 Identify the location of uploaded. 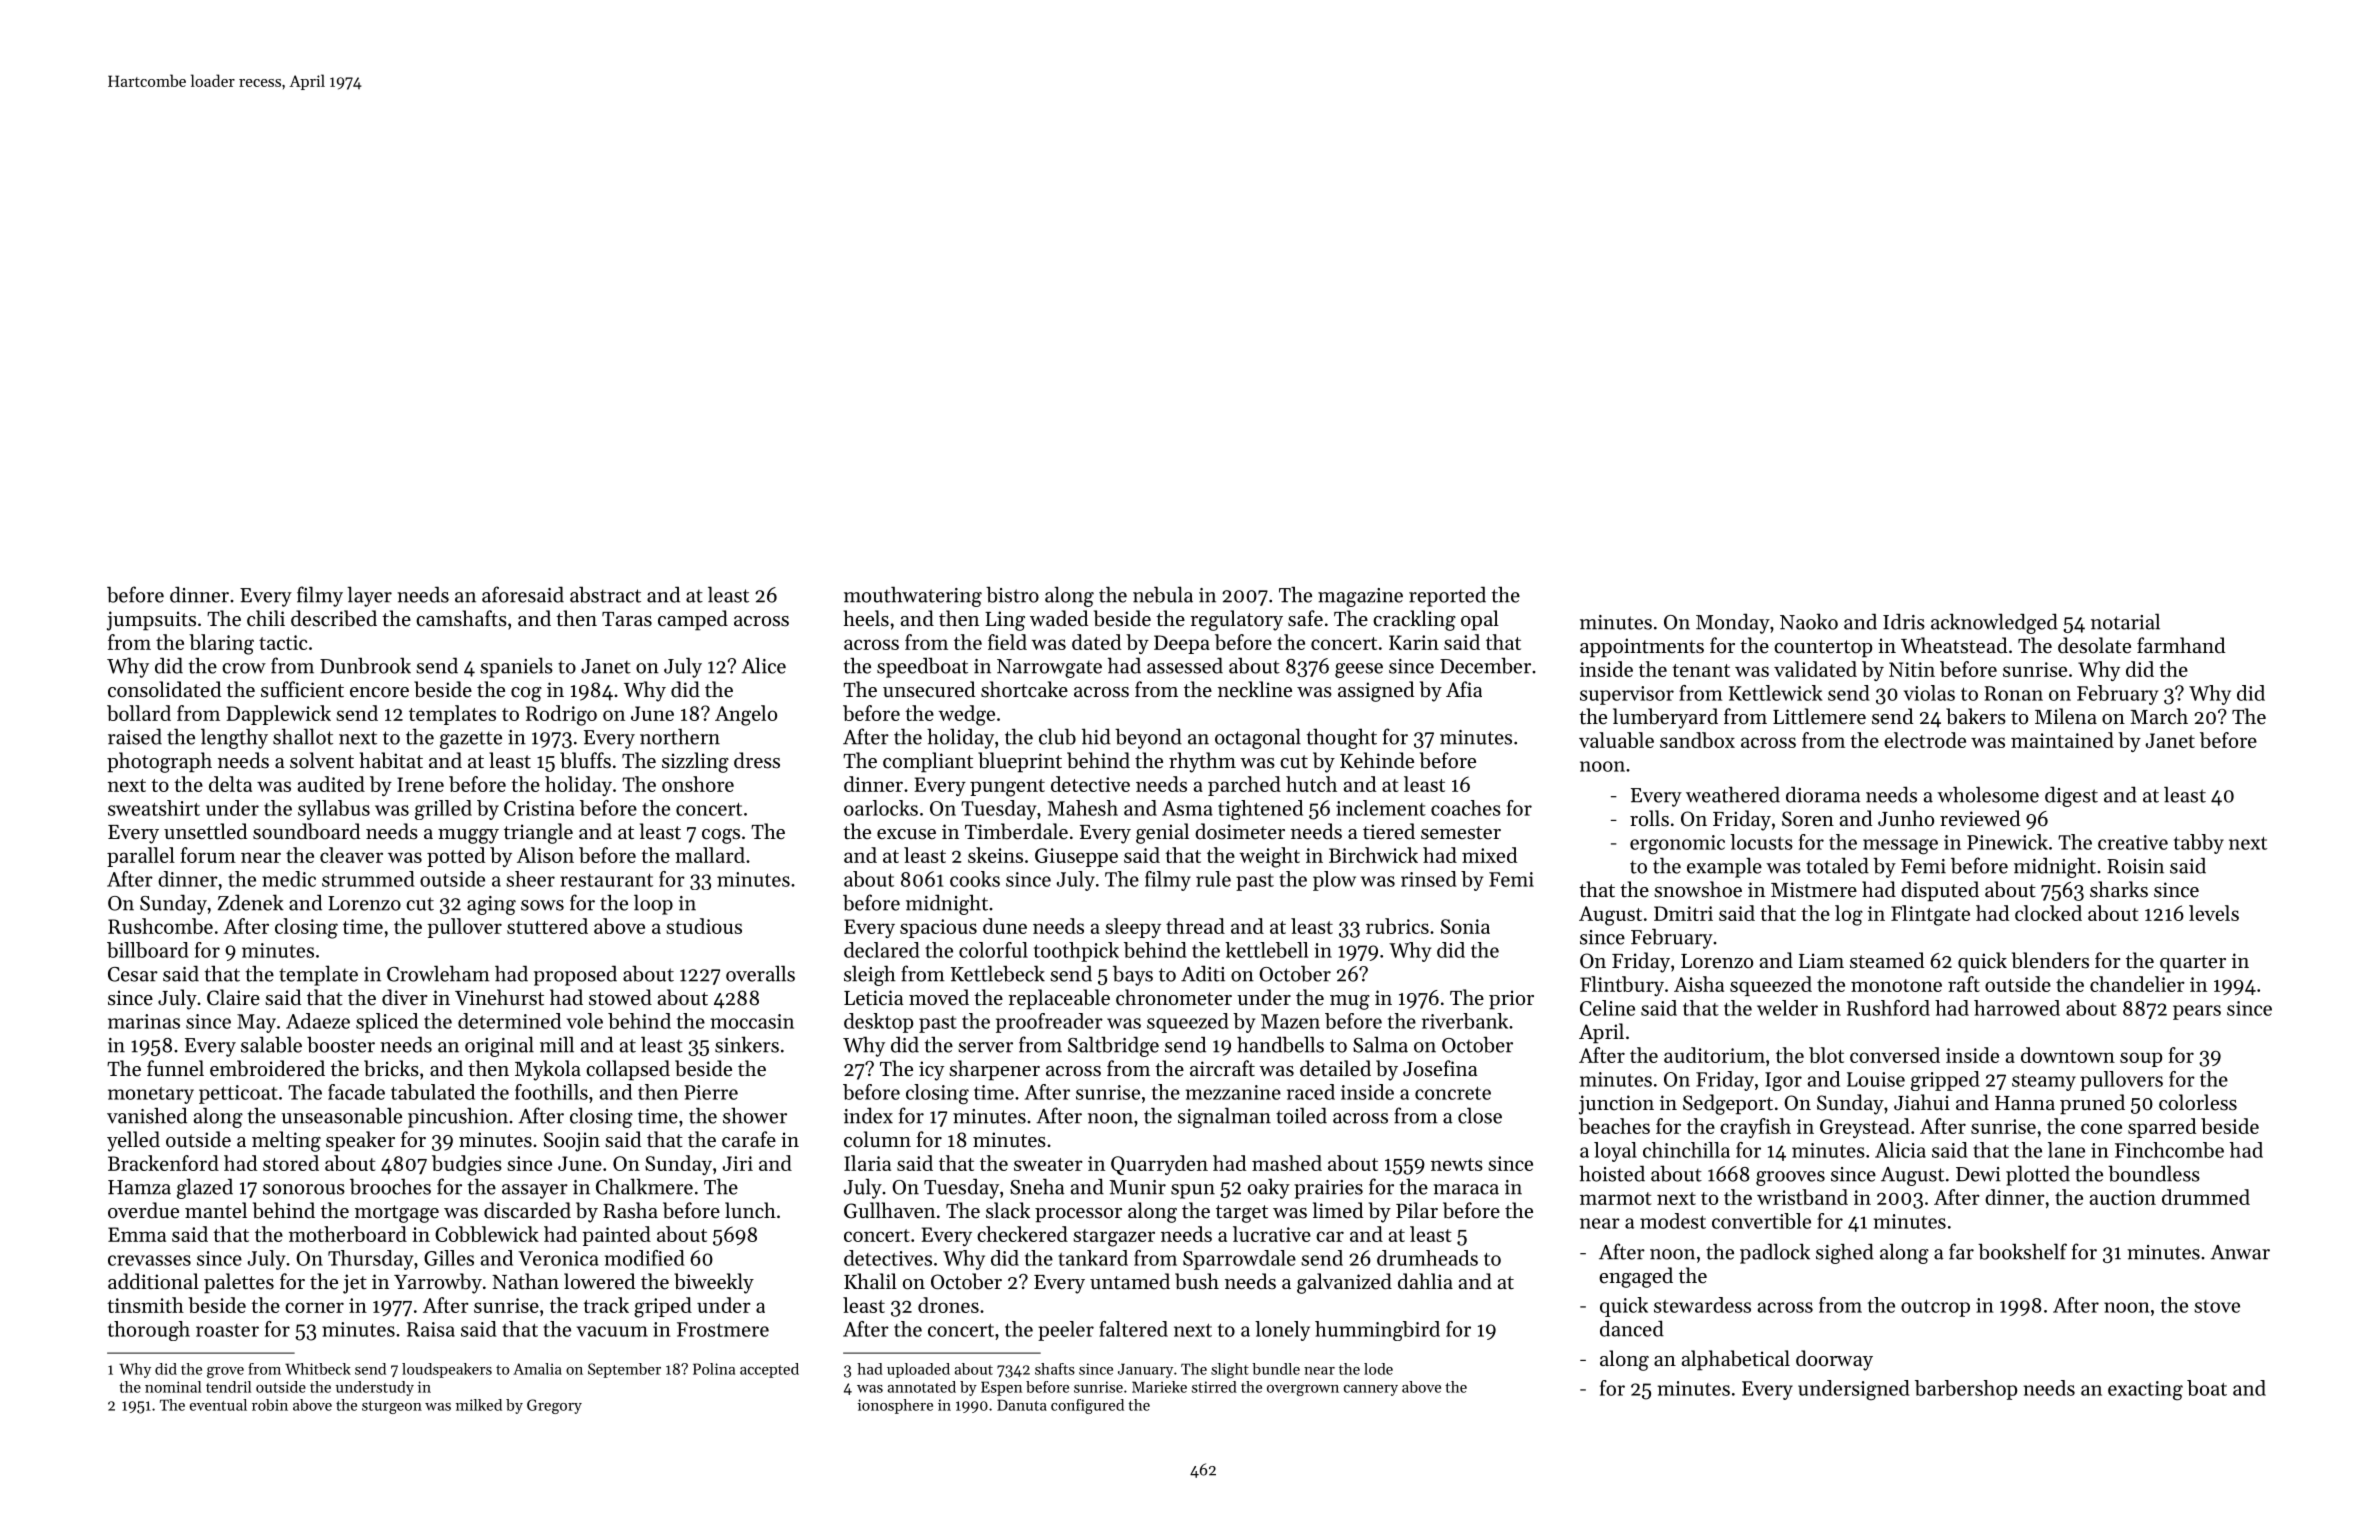
(918, 1370).
